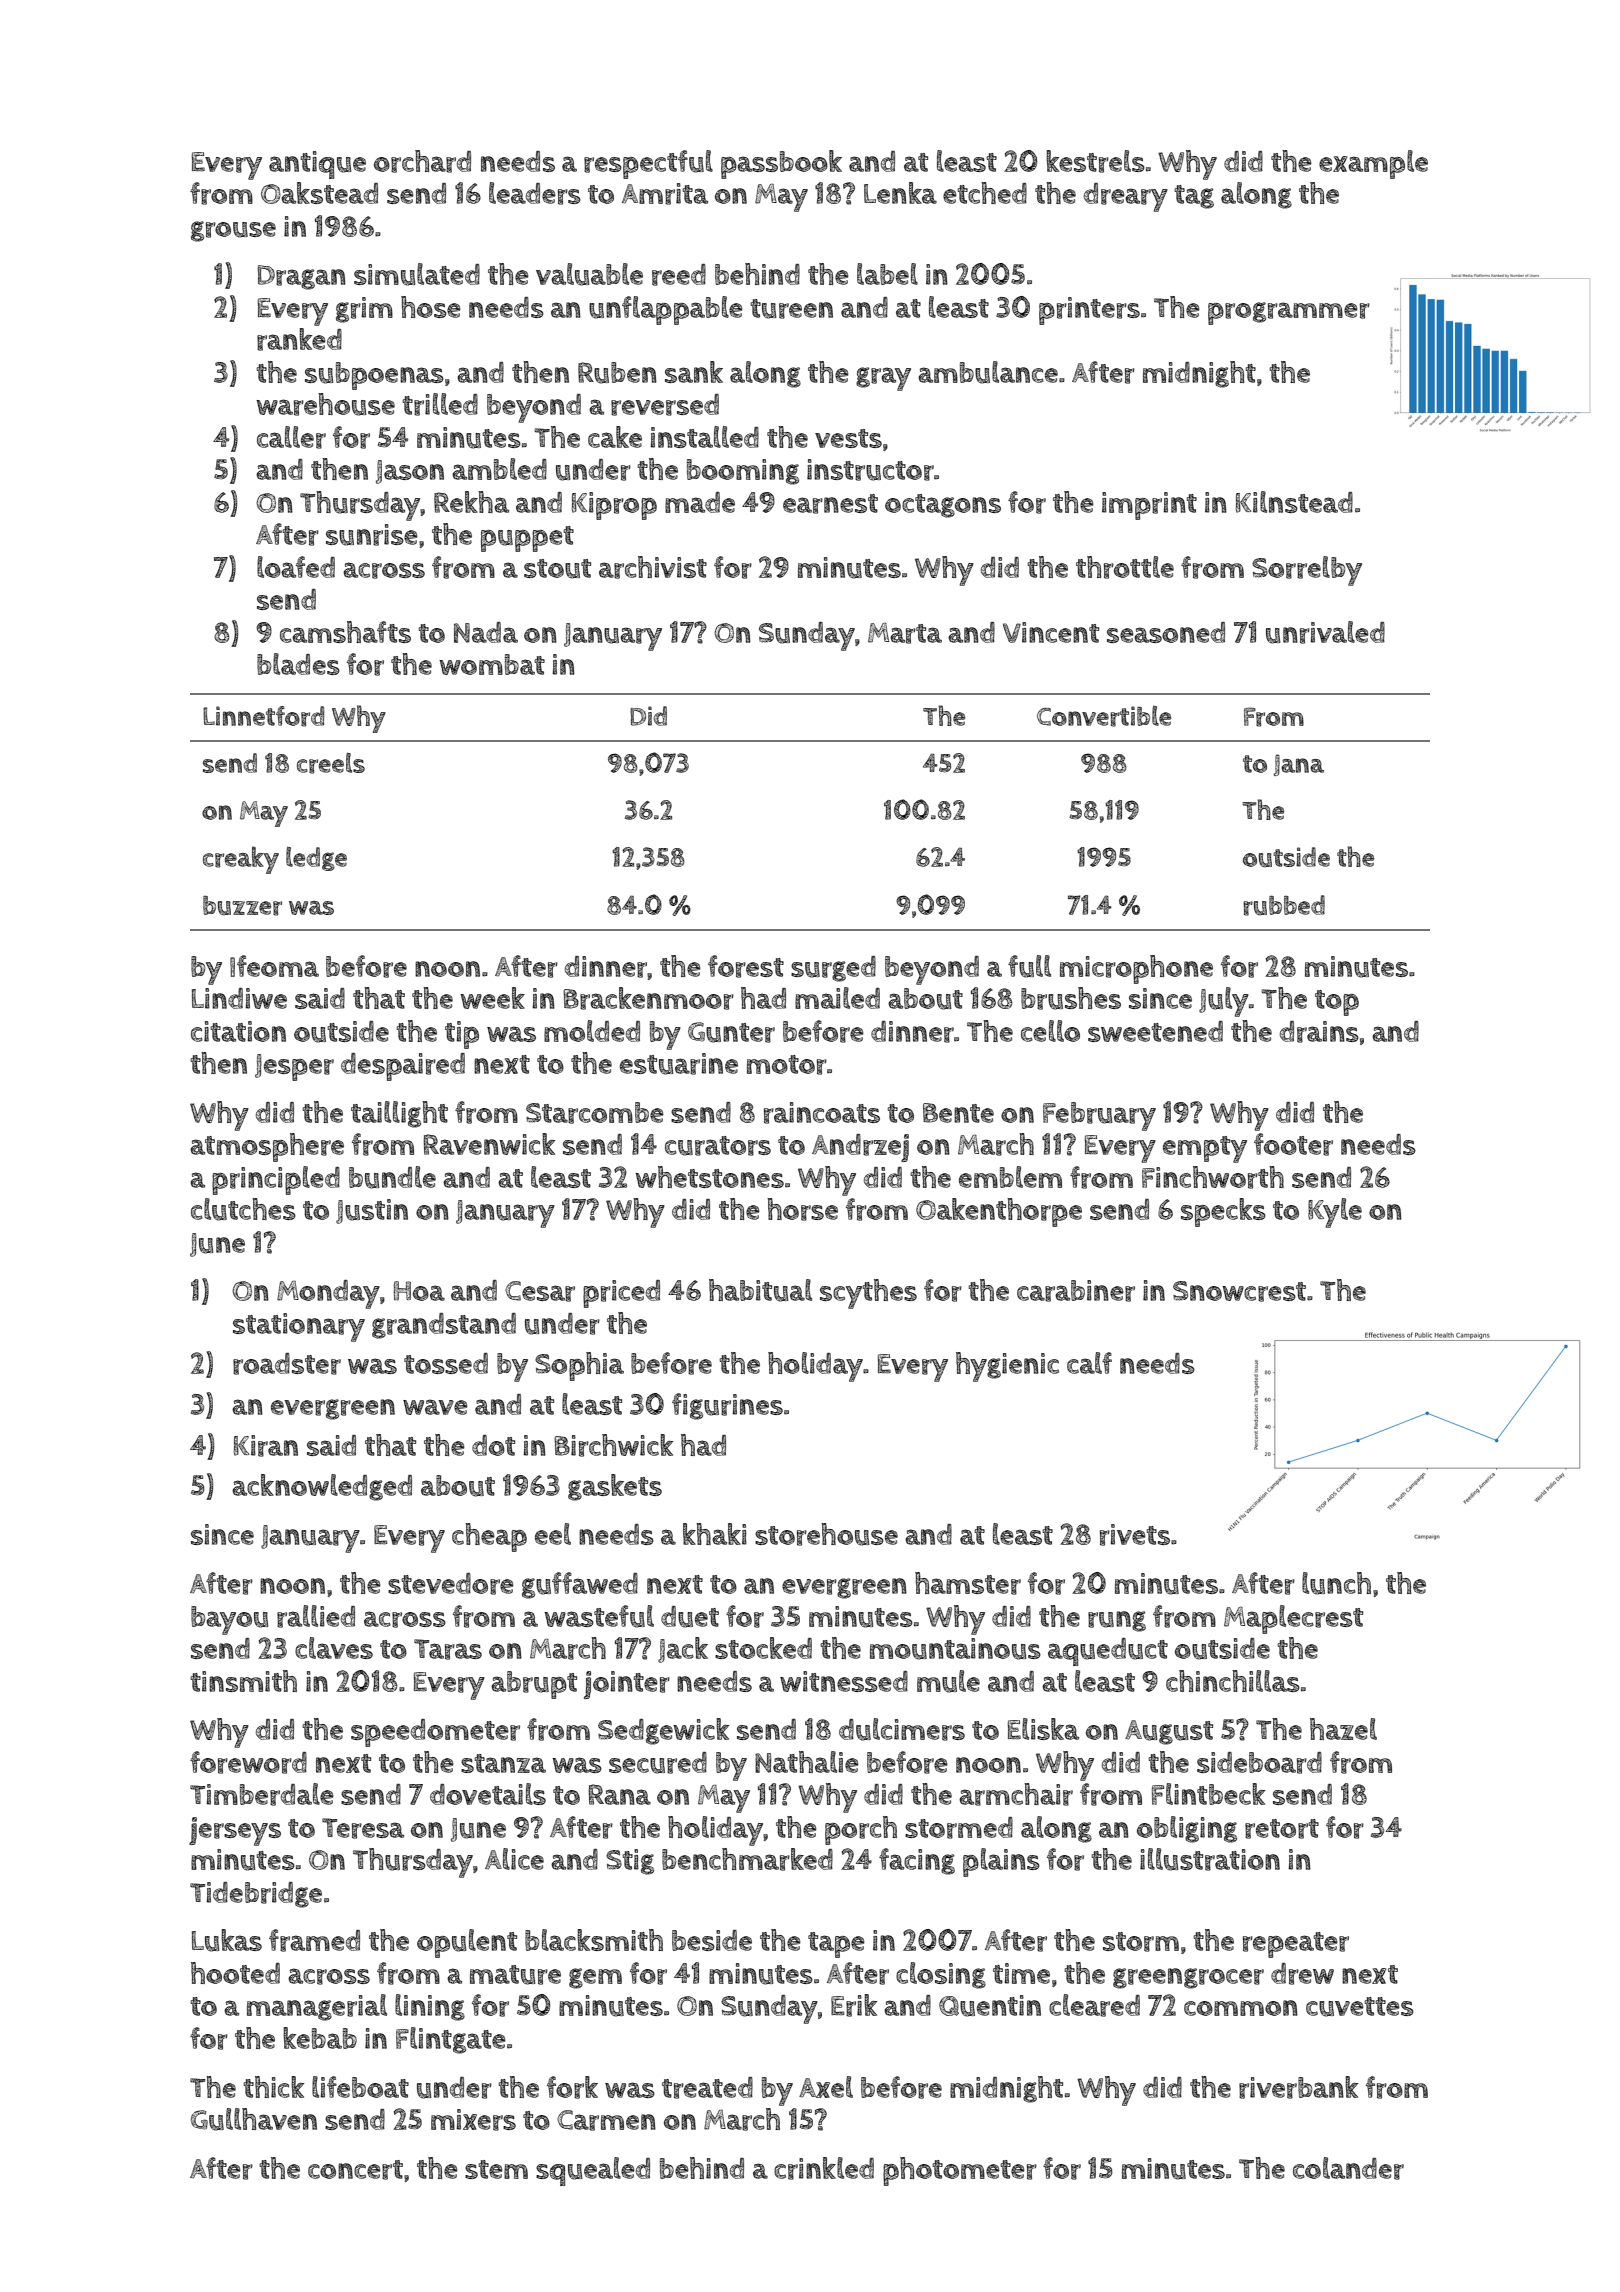  What do you see at coordinates (1187, 1829) in the page?
I see `obliging` at bounding box center [1187, 1829].
